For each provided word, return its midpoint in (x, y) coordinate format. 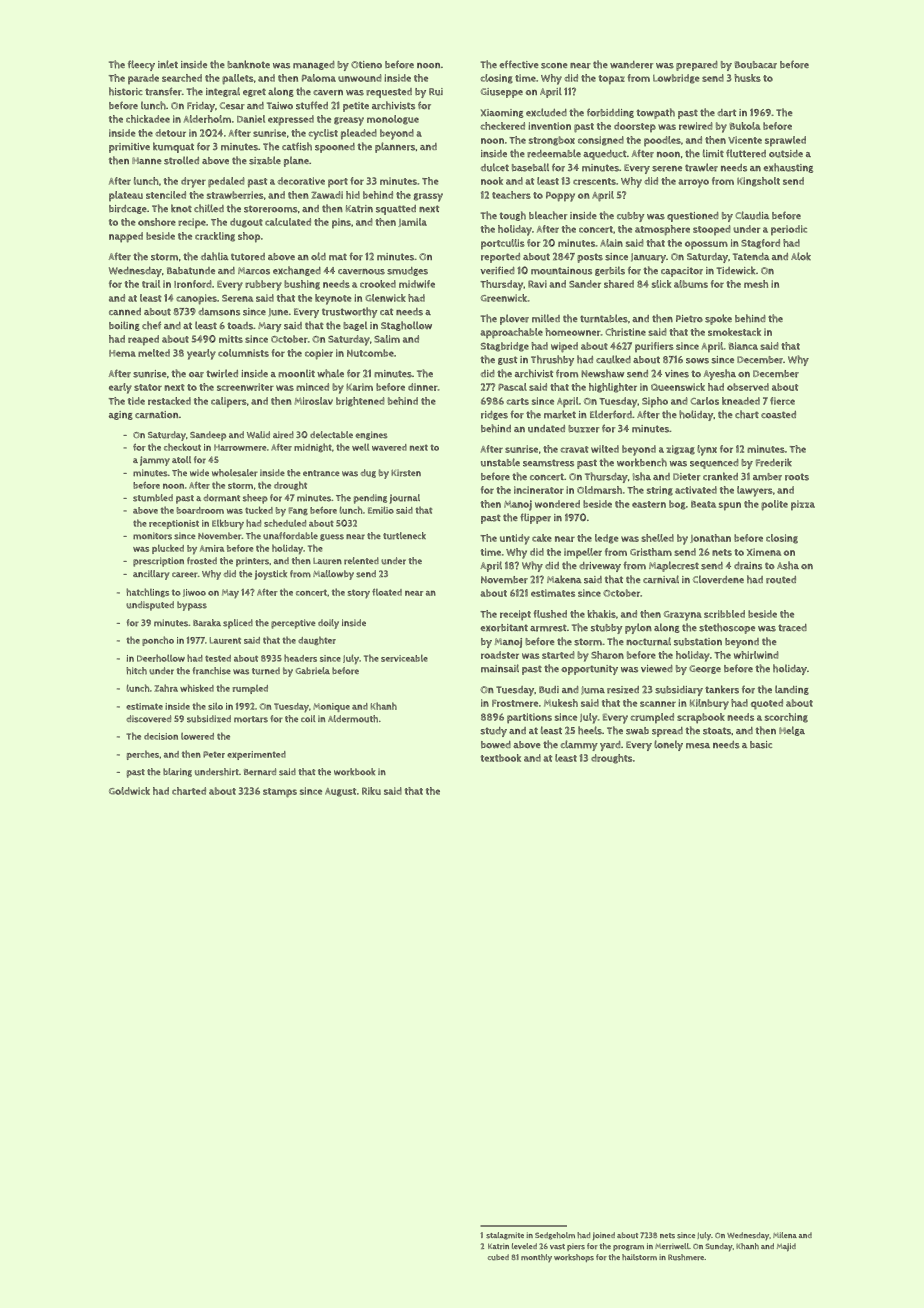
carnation (156, 415)
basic (761, 745)
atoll (181, 459)
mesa (698, 746)
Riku (371, 791)
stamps (280, 793)
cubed (498, 1257)
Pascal (512, 387)
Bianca (743, 346)
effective (518, 64)
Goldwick (129, 791)
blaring (177, 772)
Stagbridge (505, 347)
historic (126, 91)
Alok (801, 256)
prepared (696, 66)
